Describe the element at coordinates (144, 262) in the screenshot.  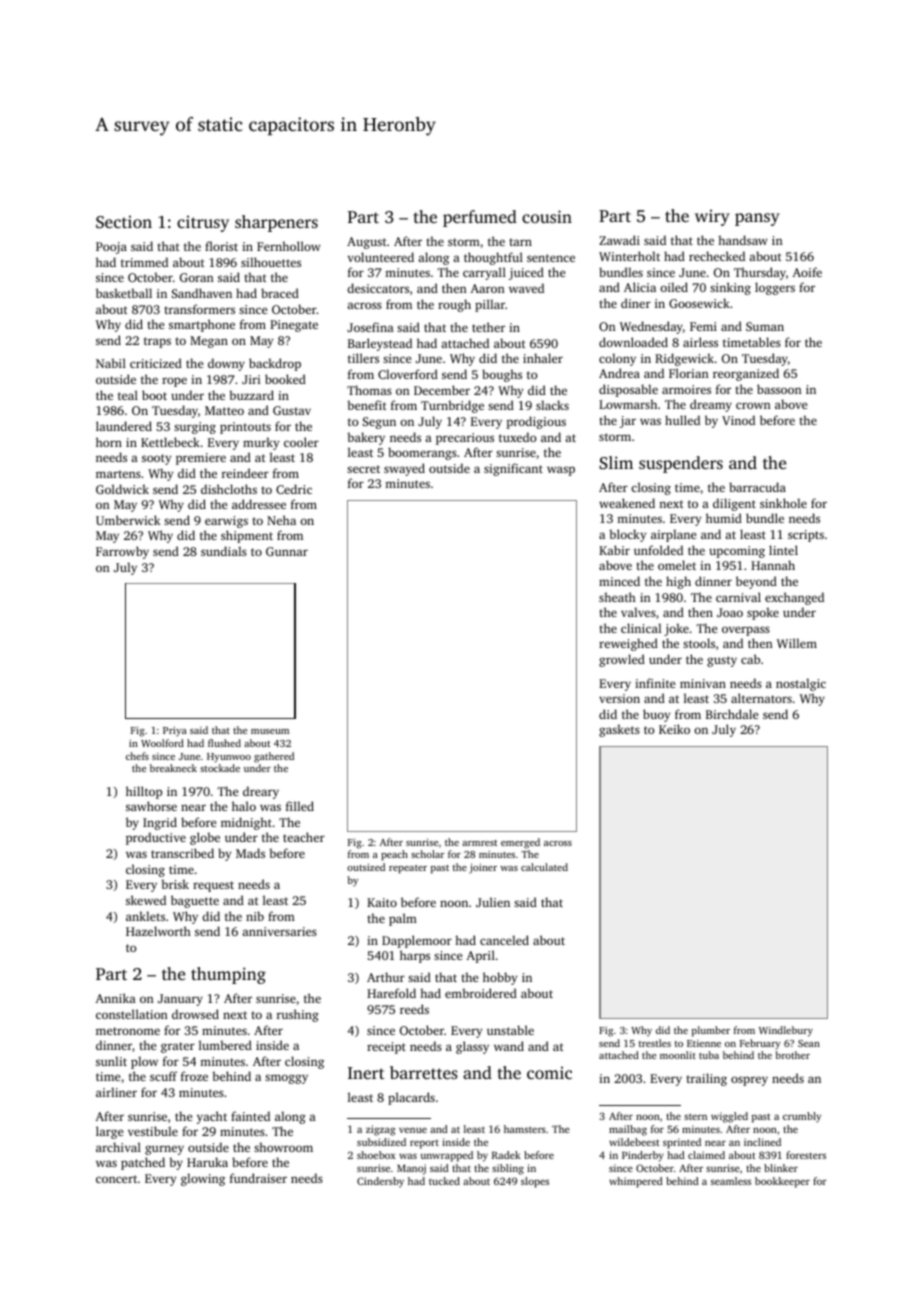
I see `trimmed` at that location.
